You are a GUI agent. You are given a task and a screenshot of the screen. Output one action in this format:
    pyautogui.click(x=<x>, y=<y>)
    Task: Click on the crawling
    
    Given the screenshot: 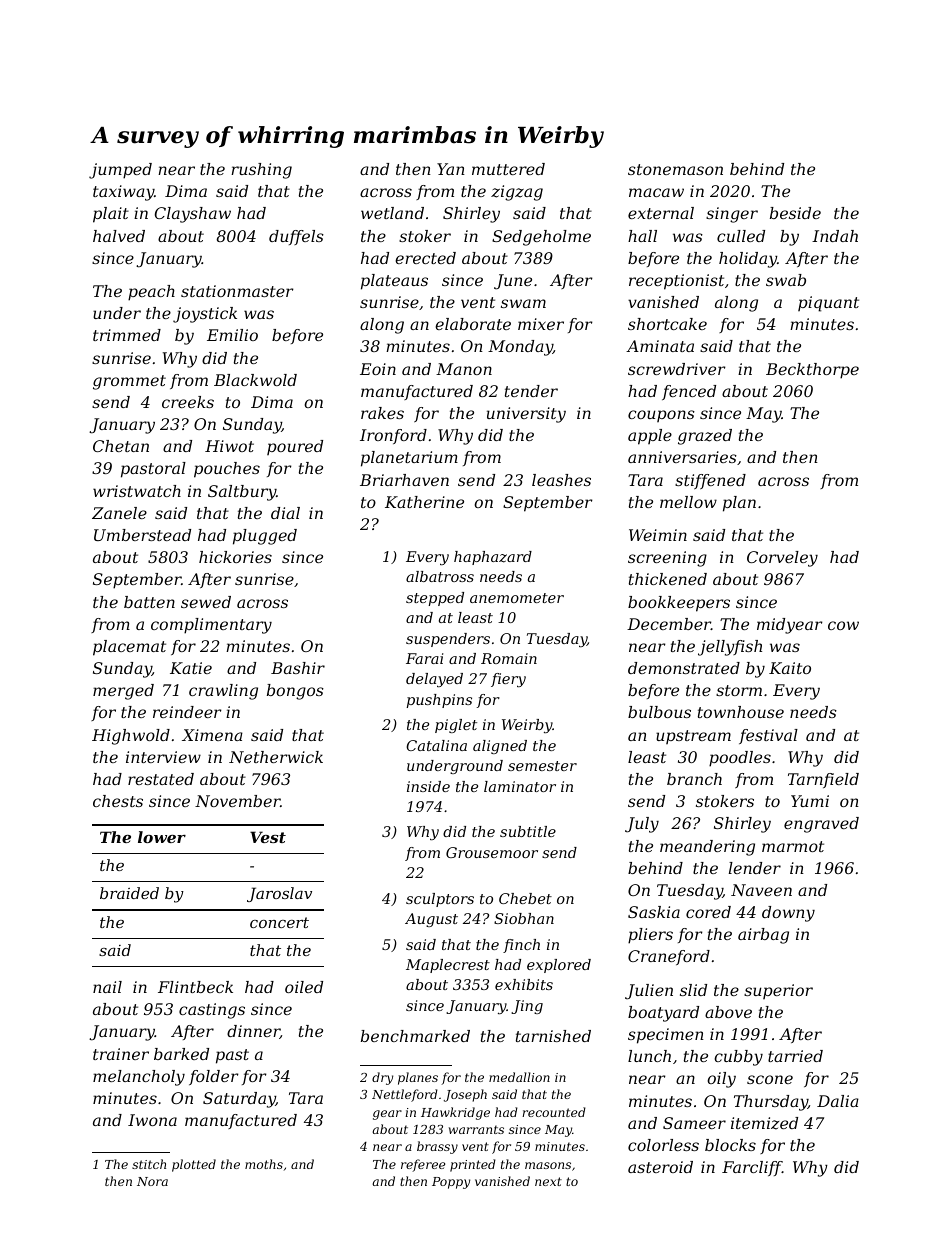 What is the action you would take?
    pyautogui.click(x=223, y=692)
